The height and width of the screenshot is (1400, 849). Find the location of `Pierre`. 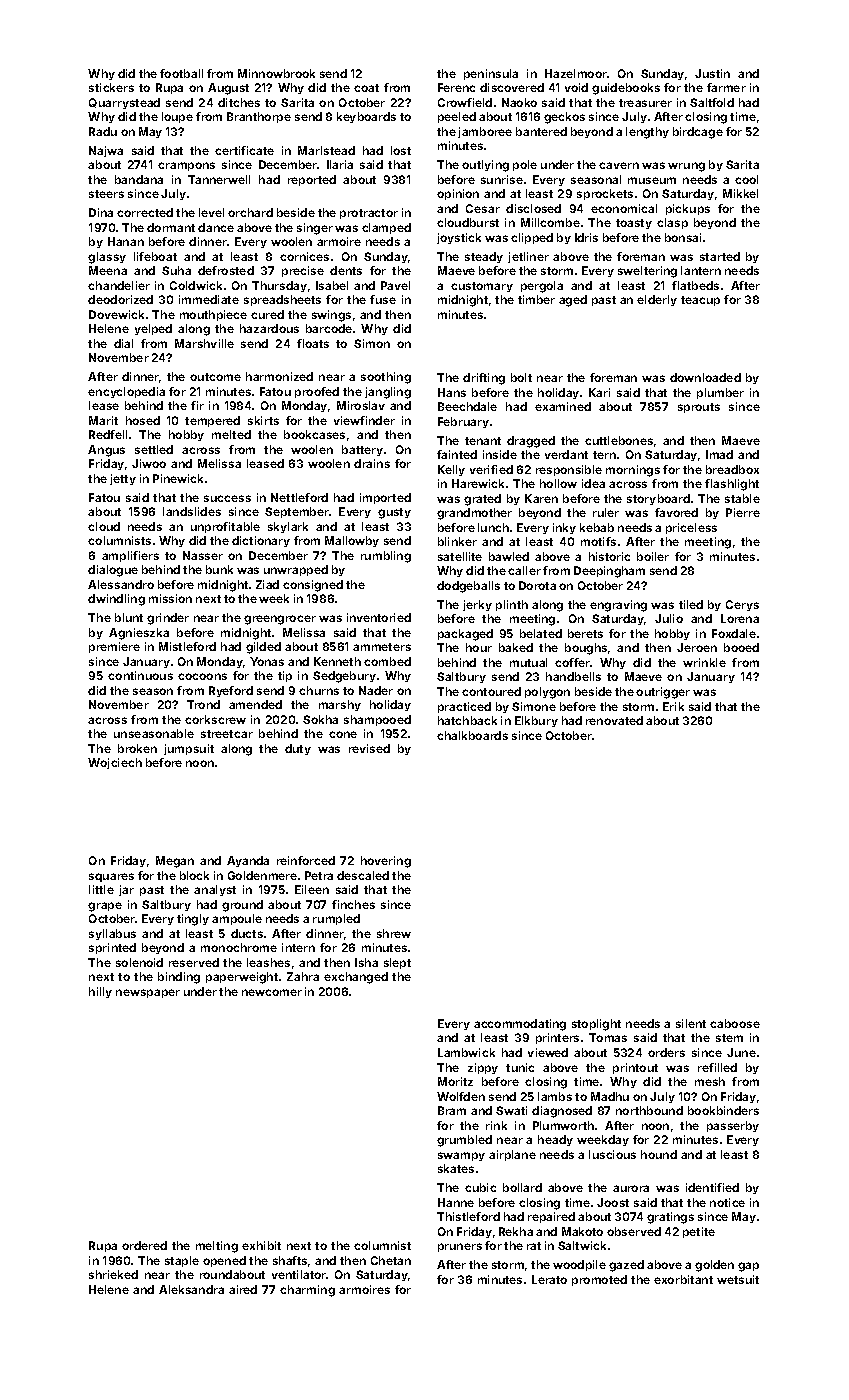

Pierre is located at coordinates (743, 512).
